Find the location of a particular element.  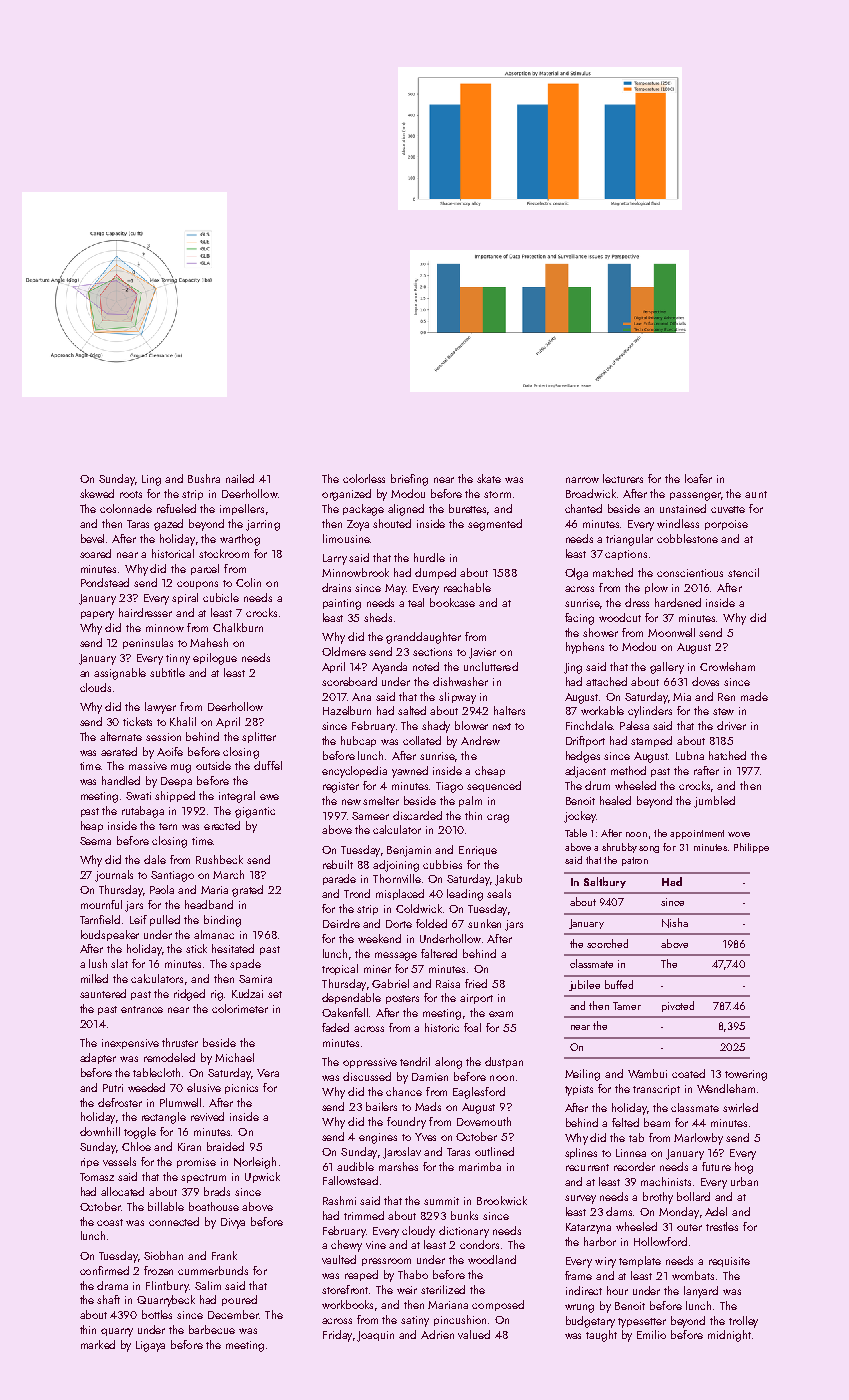

stockroom is located at coordinates (224, 553).
